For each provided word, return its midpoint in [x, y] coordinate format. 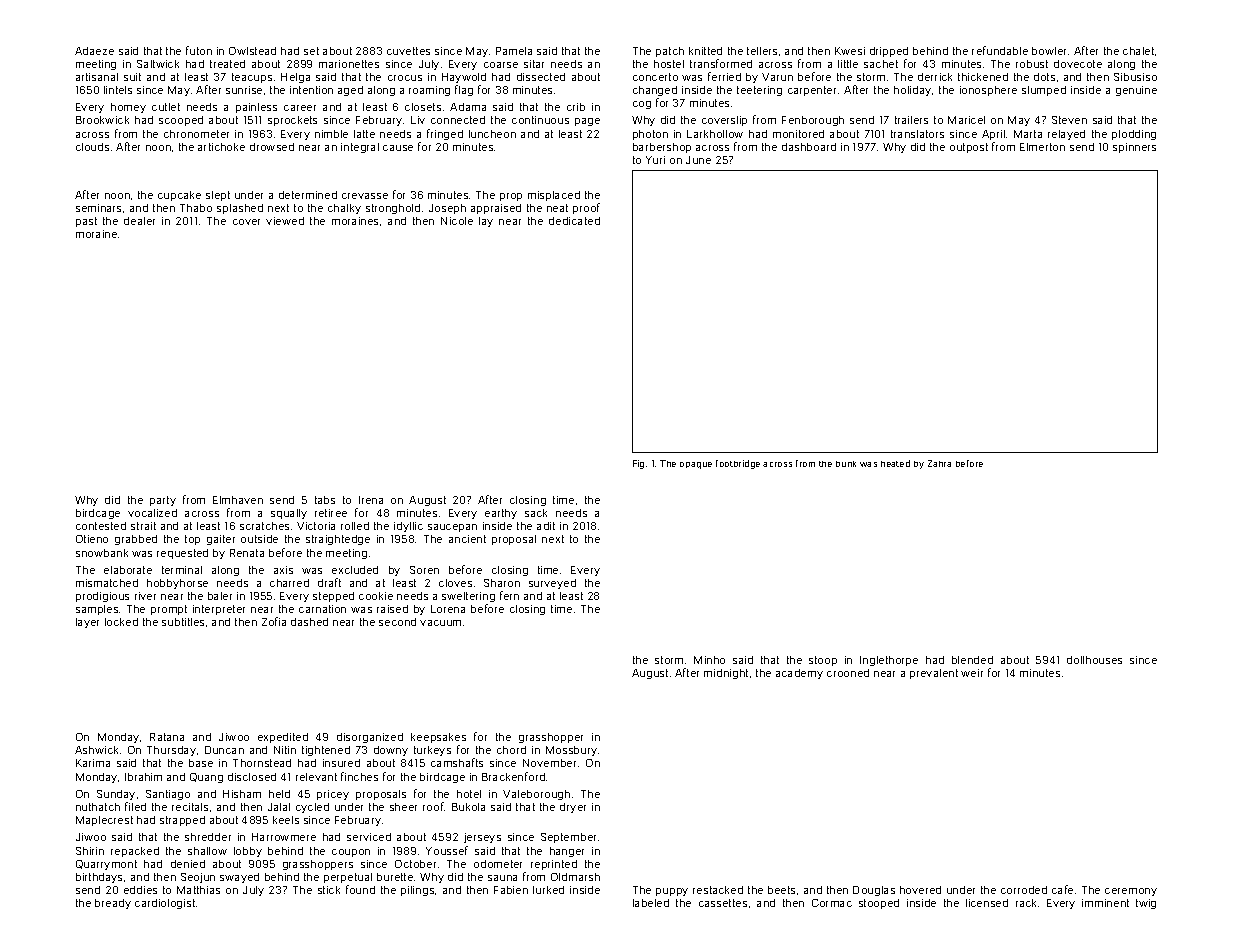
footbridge [738, 464]
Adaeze [94, 51]
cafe [1062, 889]
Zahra [939, 463]
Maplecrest [104, 821]
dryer [573, 808]
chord [511, 750]
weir [972, 673]
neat [557, 208]
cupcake [179, 196]
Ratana [167, 737]
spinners [1134, 148]
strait [143, 526]
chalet [1138, 51]
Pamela [514, 51]
